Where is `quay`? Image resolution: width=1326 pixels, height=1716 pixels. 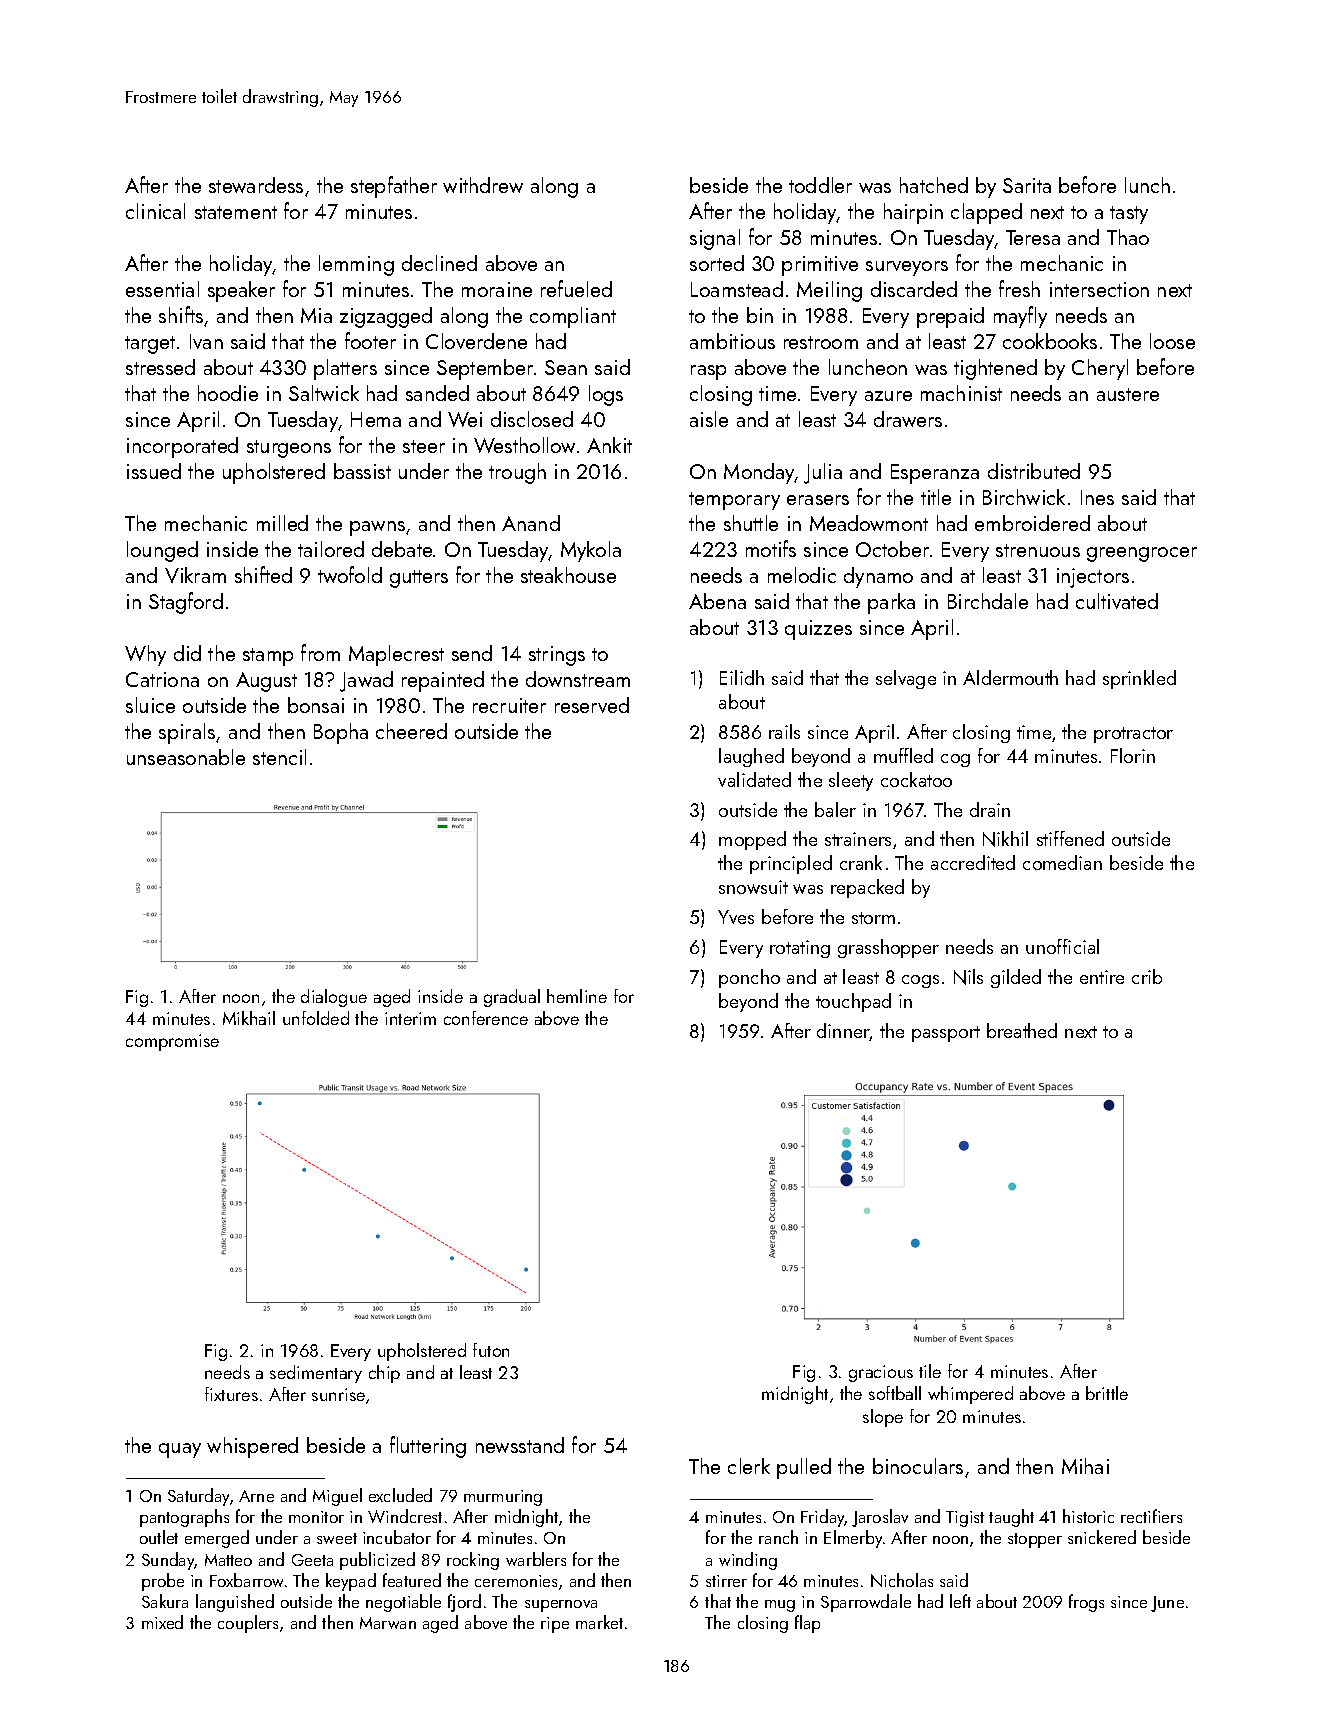 quay is located at coordinates (180, 1450).
